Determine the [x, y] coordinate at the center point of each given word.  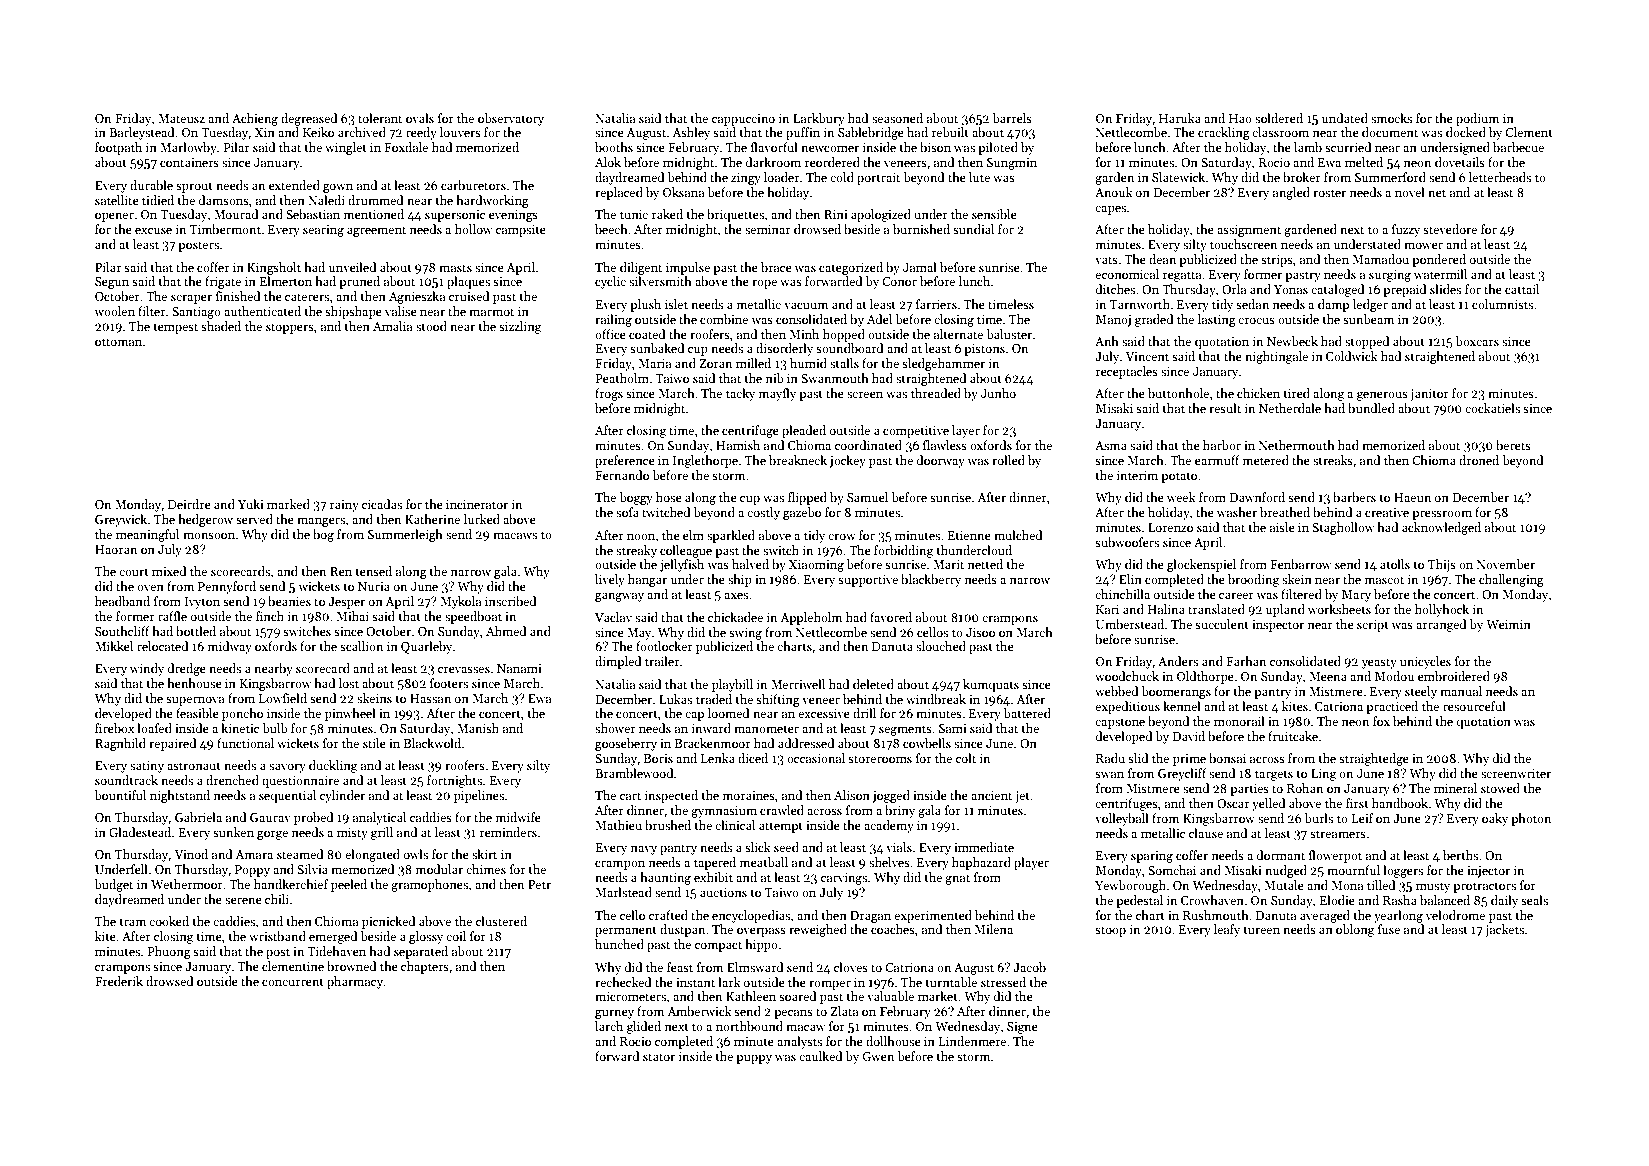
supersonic [455, 216]
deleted [873, 684]
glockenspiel [1201, 565]
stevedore [1450, 229]
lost [349, 683]
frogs [609, 394]
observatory [511, 119]
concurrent [293, 982]
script [1373, 626]
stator [659, 1057]
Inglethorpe [705, 461]
